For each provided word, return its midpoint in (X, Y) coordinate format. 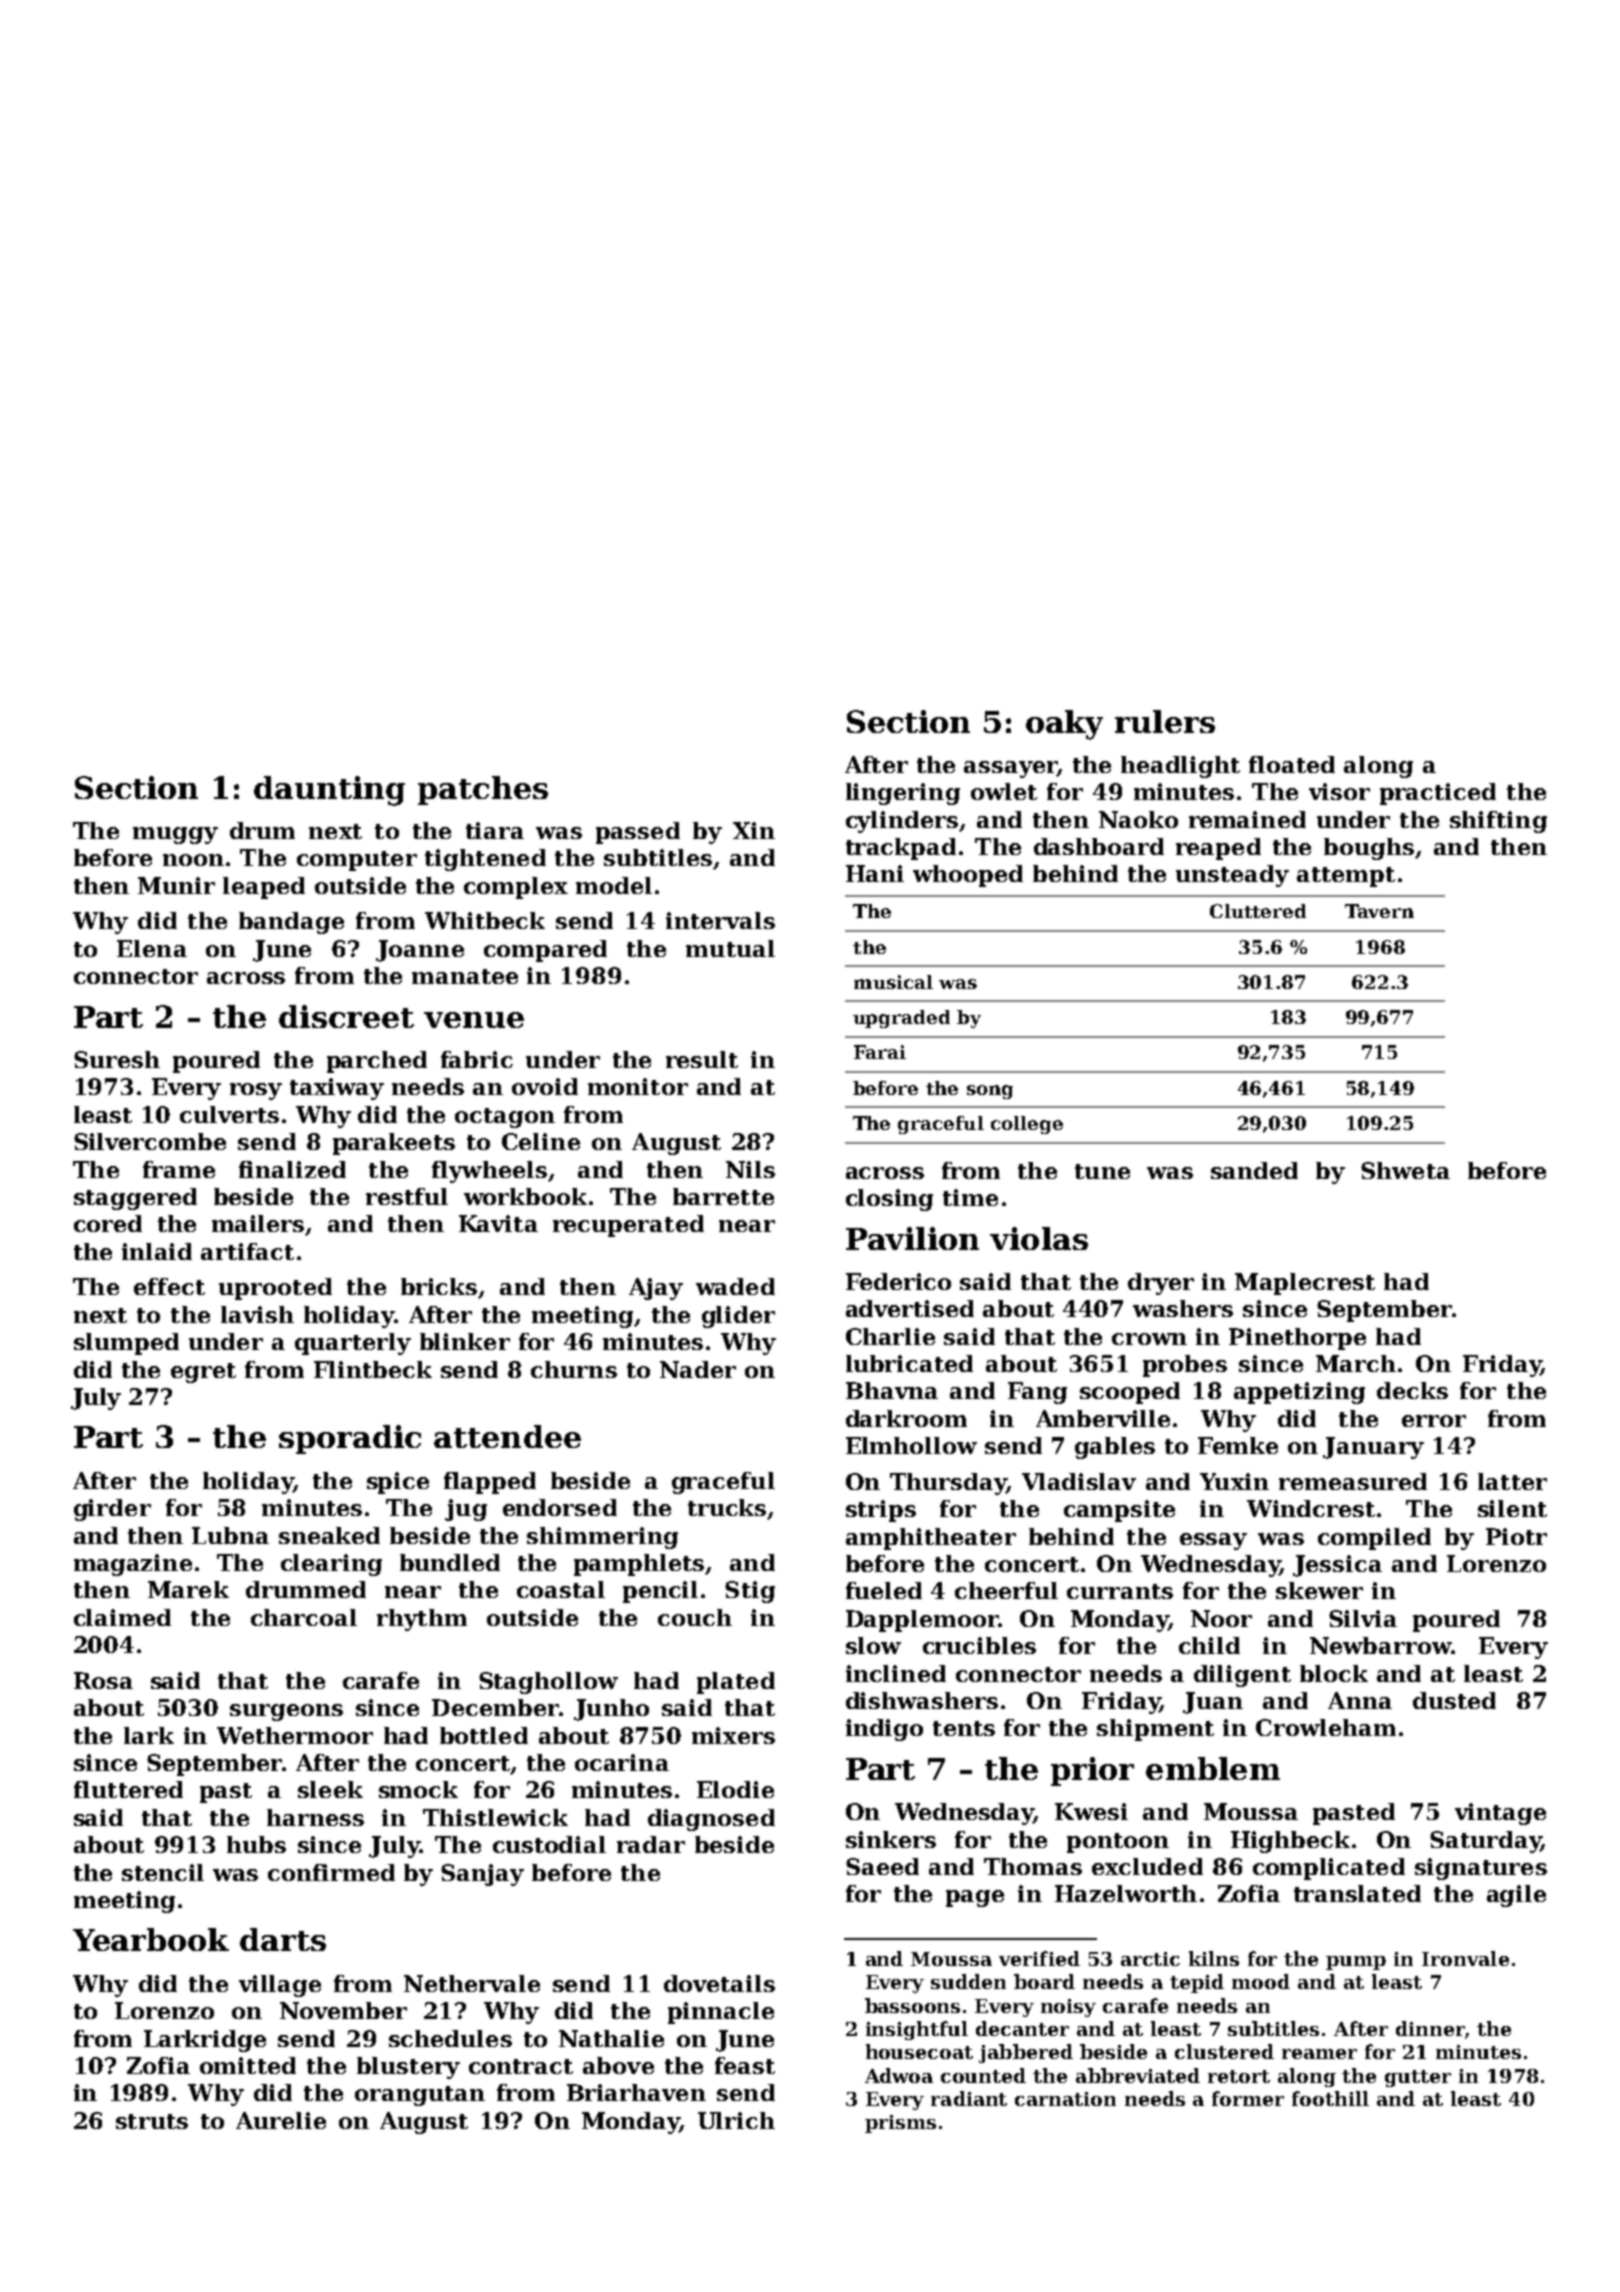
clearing (331, 1565)
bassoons (912, 2005)
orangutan (420, 2096)
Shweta (1405, 1170)
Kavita (498, 1223)
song (990, 1092)
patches (483, 790)
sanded (1254, 1170)
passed (638, 833)
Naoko (1138, 819)
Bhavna (892, 1390)
